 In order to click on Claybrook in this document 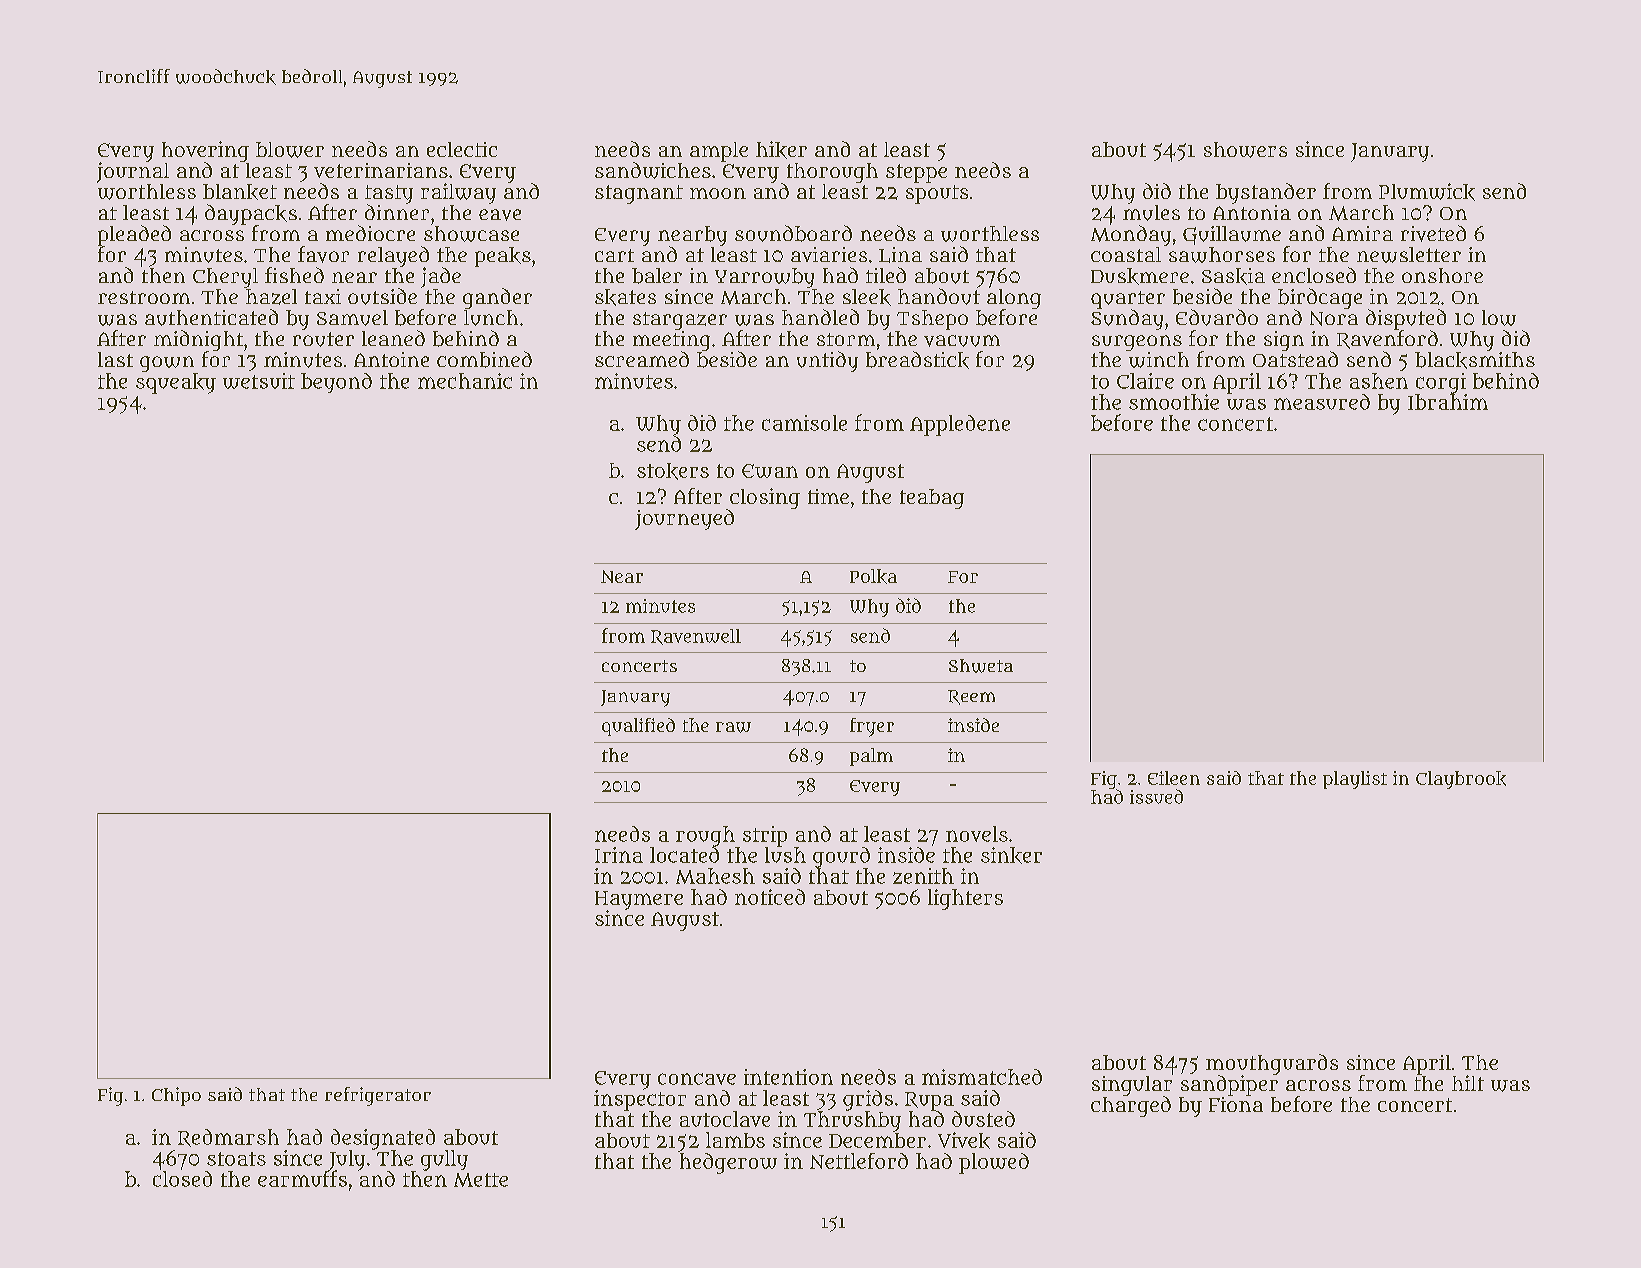, I will do `click(1461, 780)`.
